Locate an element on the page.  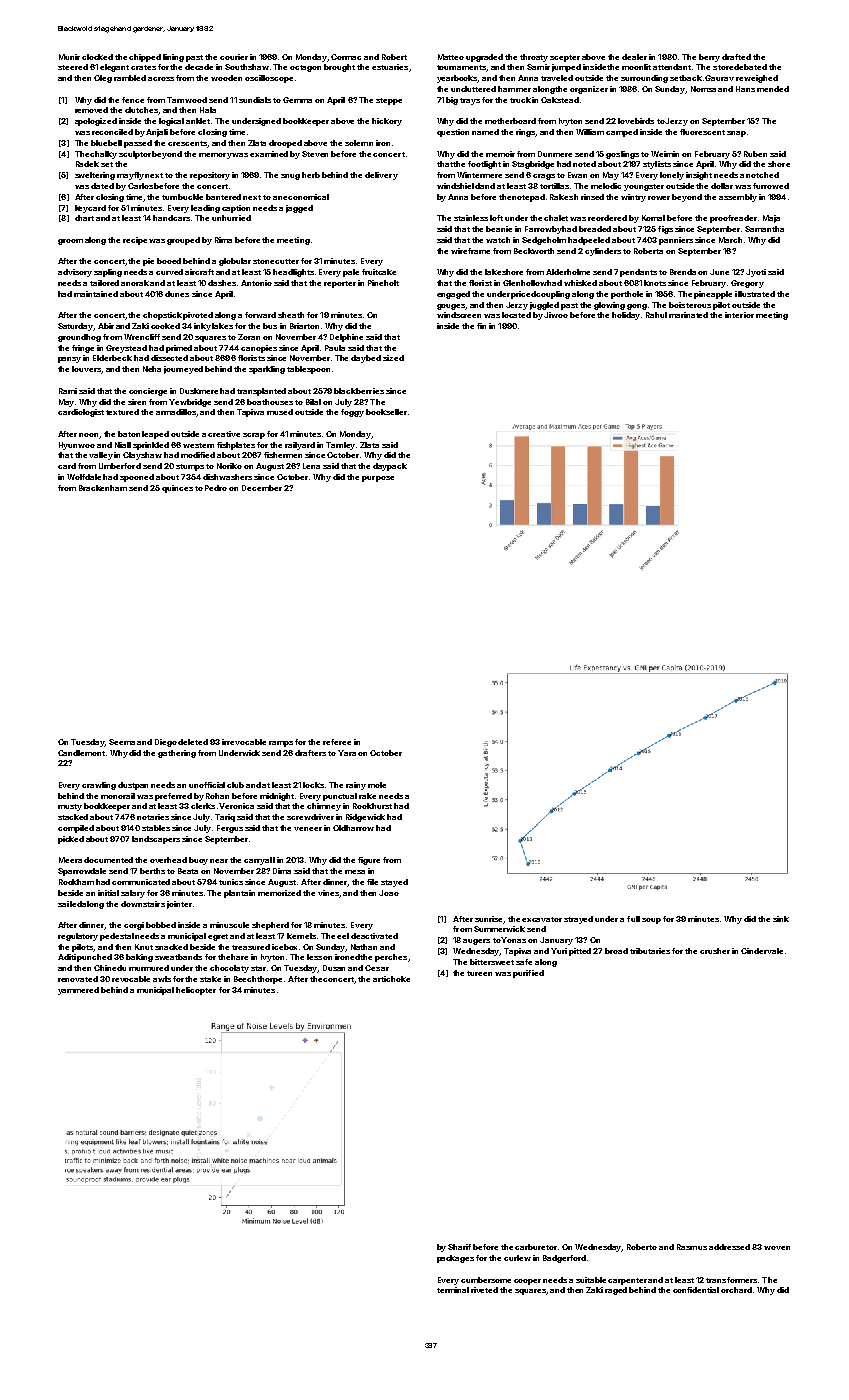
full is located at coordinates (633, 919).
